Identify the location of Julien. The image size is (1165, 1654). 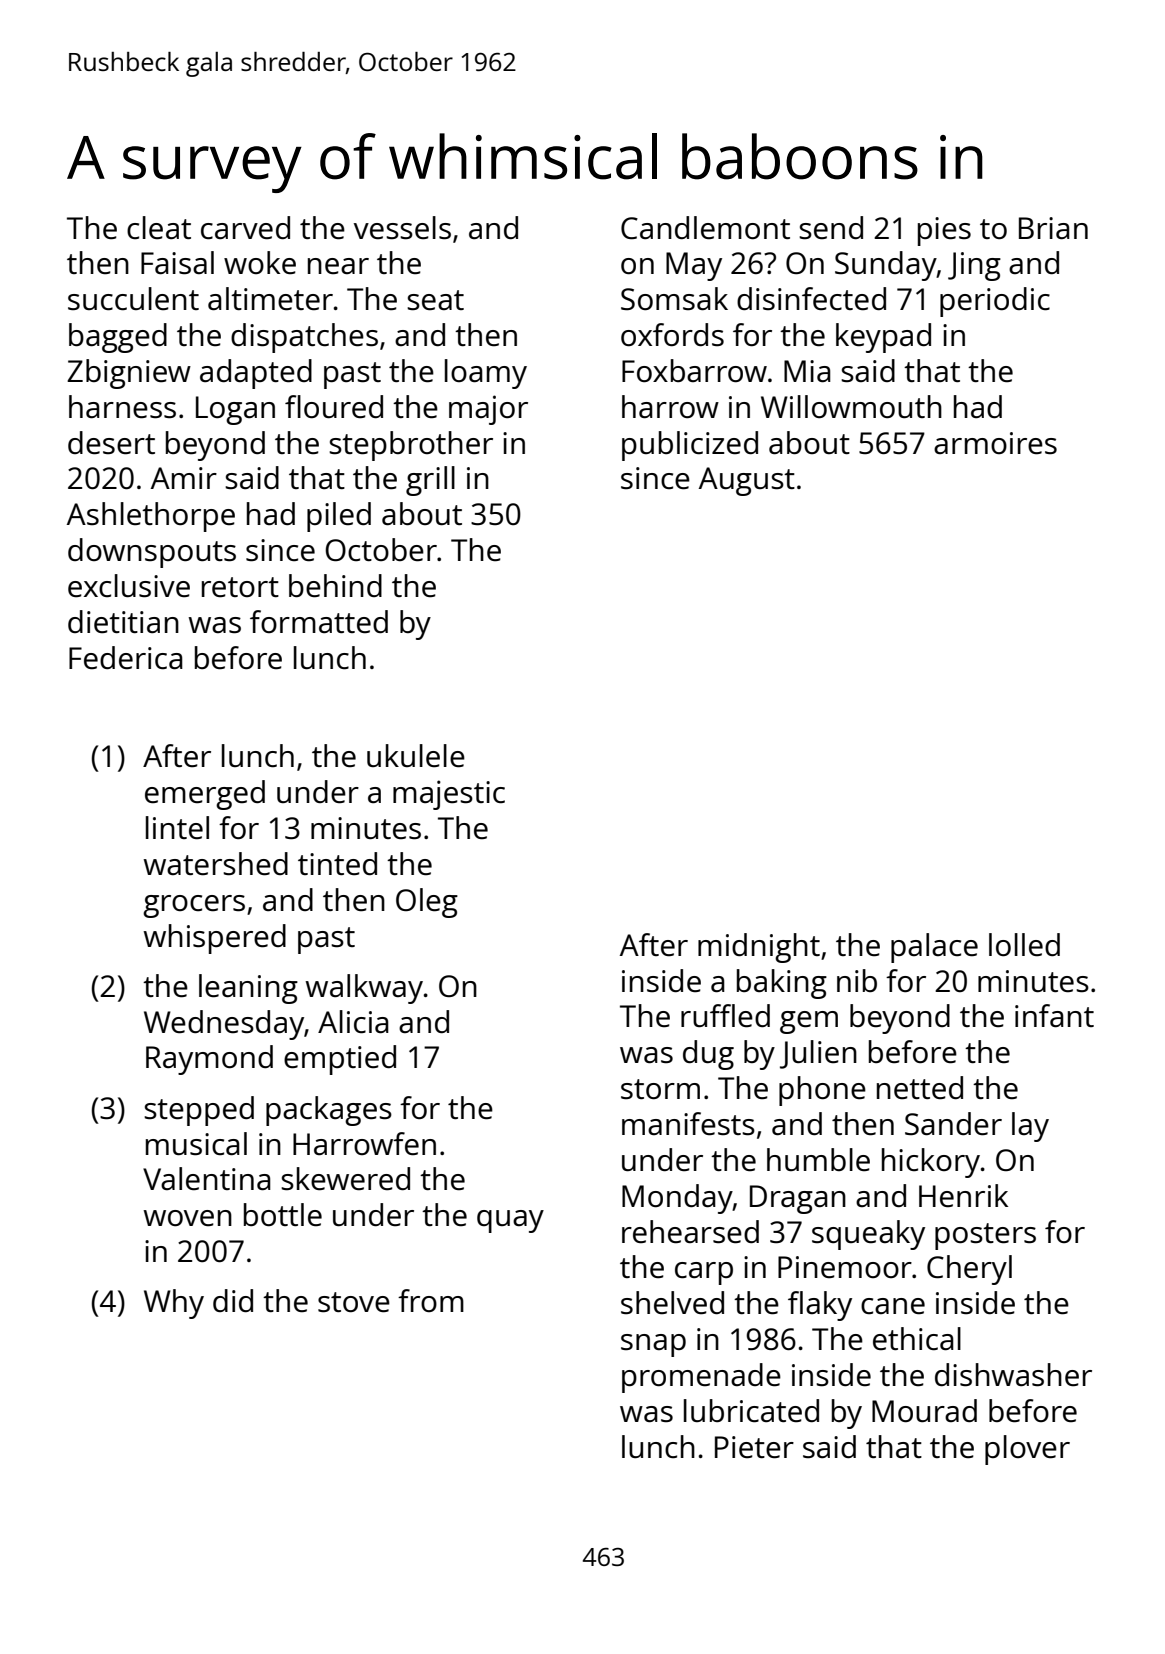
(818, 1054).
